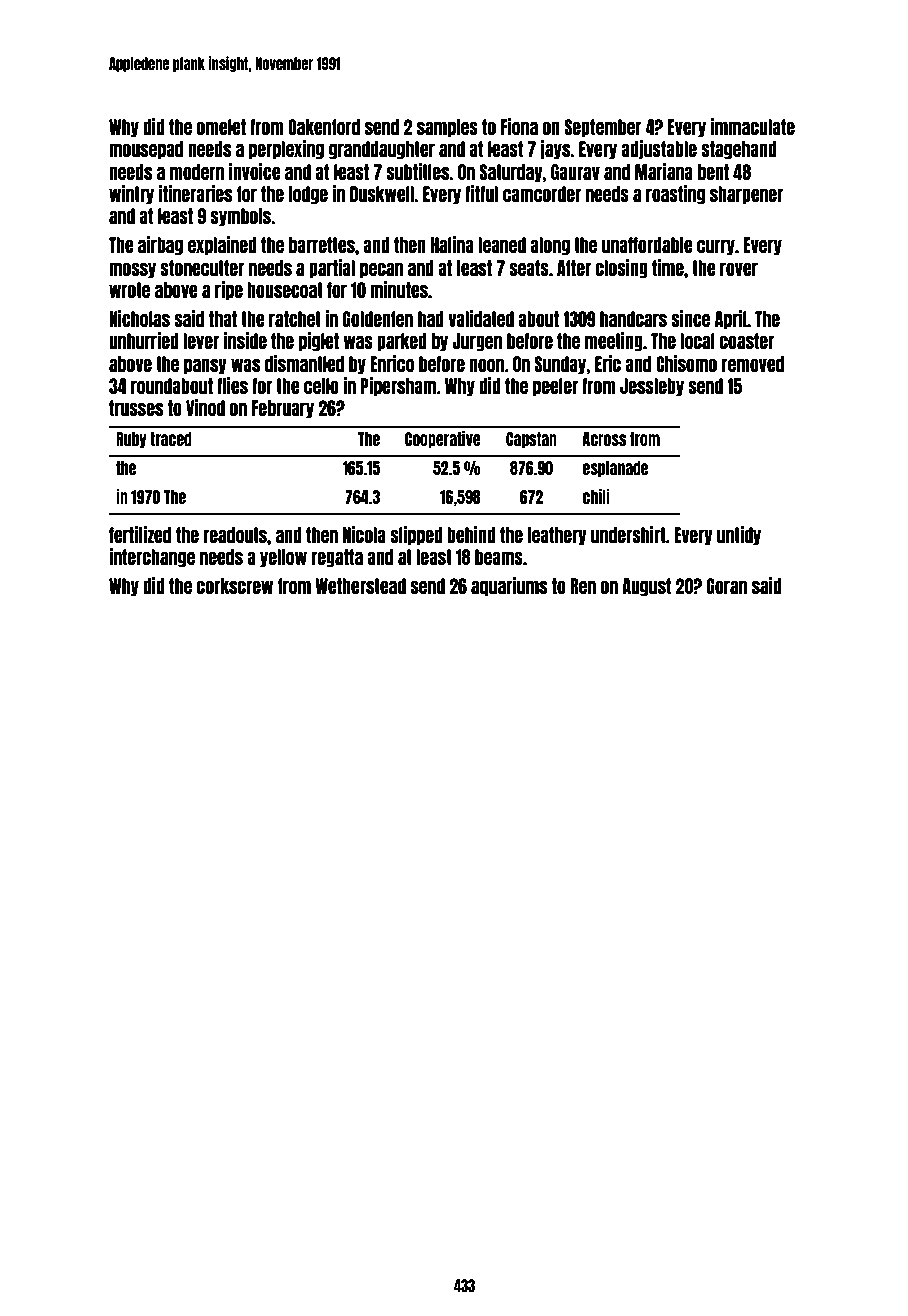  Describe the element at coordinates (160, 246) in the image. I see `airbag` at that location.
